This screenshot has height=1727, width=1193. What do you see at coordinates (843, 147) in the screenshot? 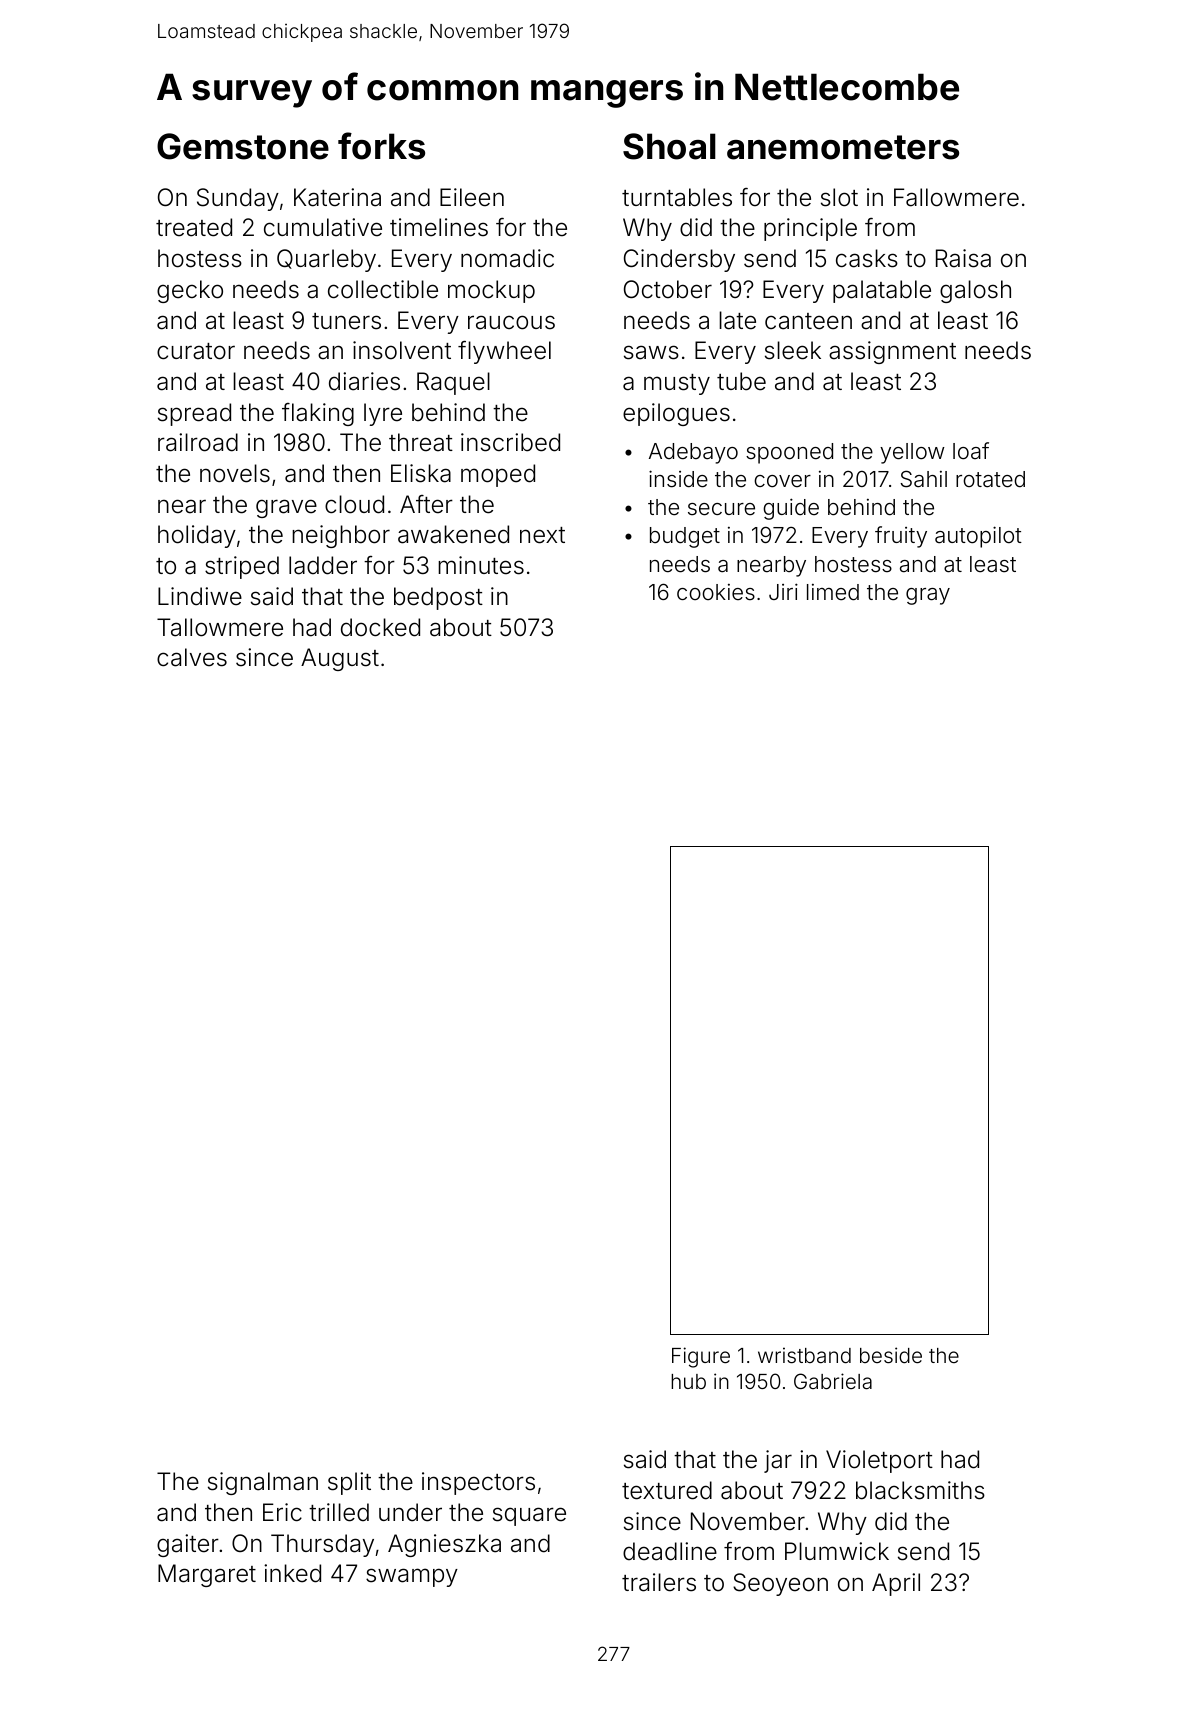
I see `anemometers` at bounding box center [843, 147].
